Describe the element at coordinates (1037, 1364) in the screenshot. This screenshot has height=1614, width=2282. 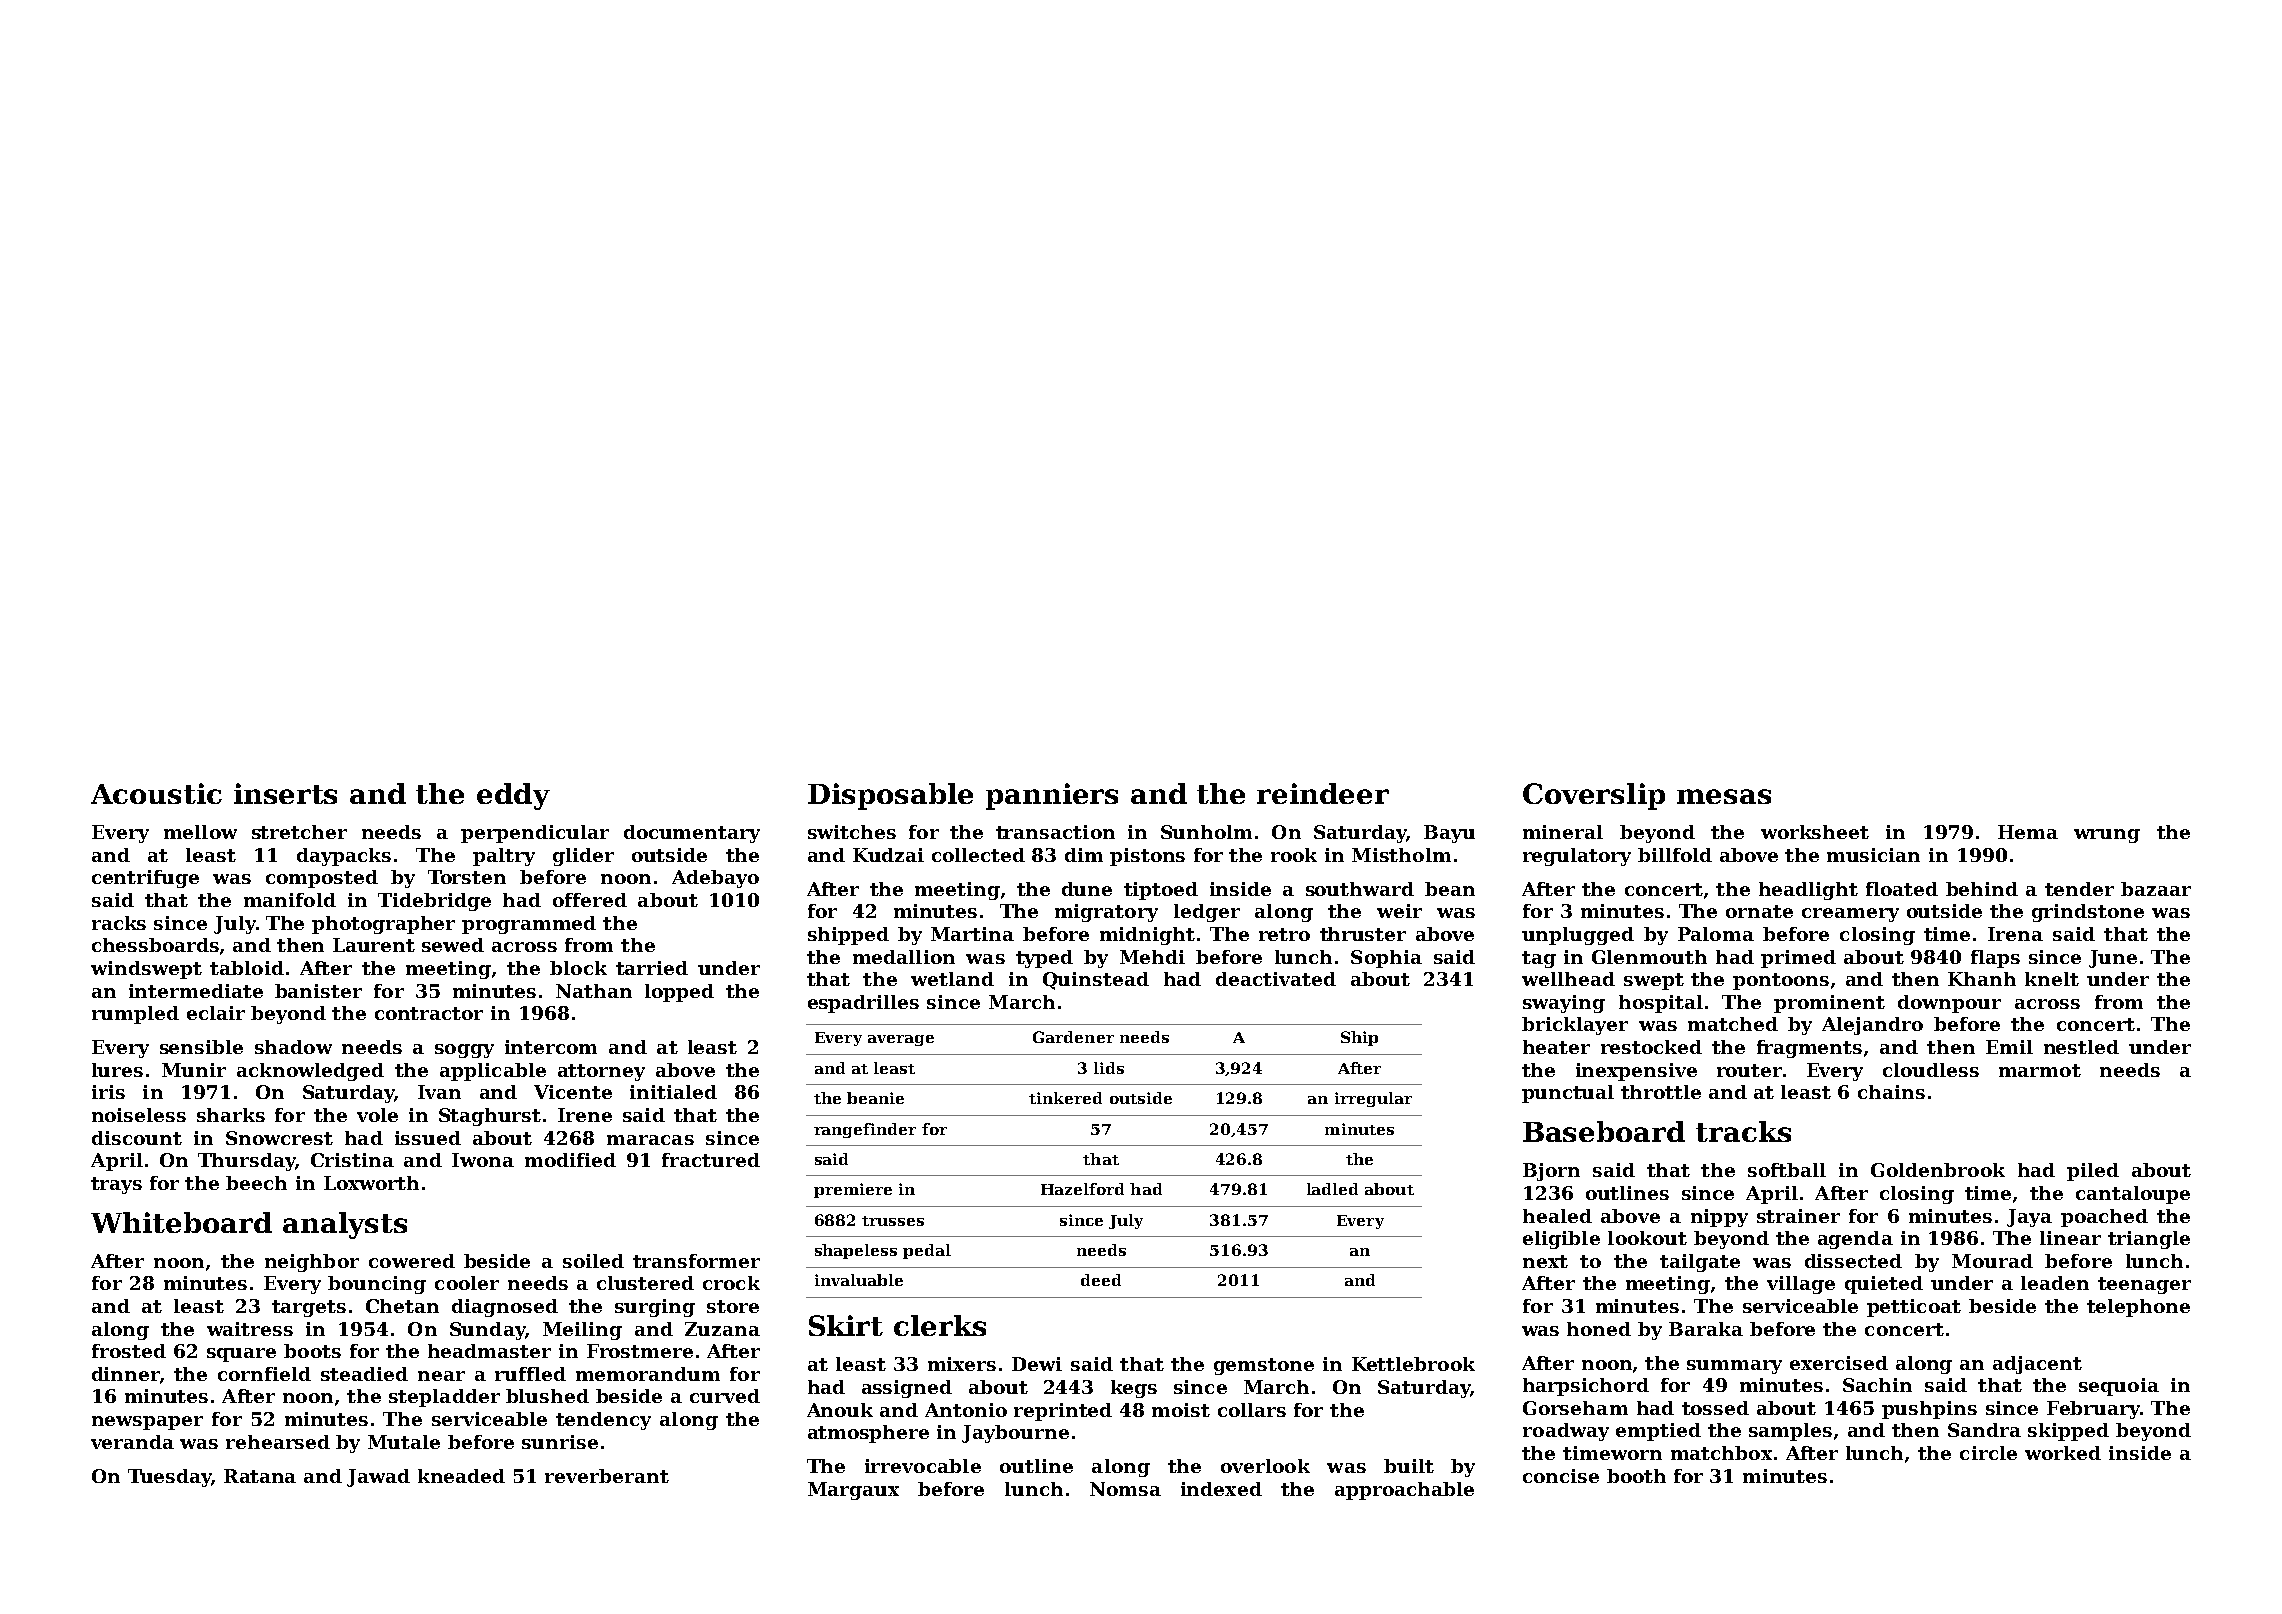
I see `Dewi` at that location.
